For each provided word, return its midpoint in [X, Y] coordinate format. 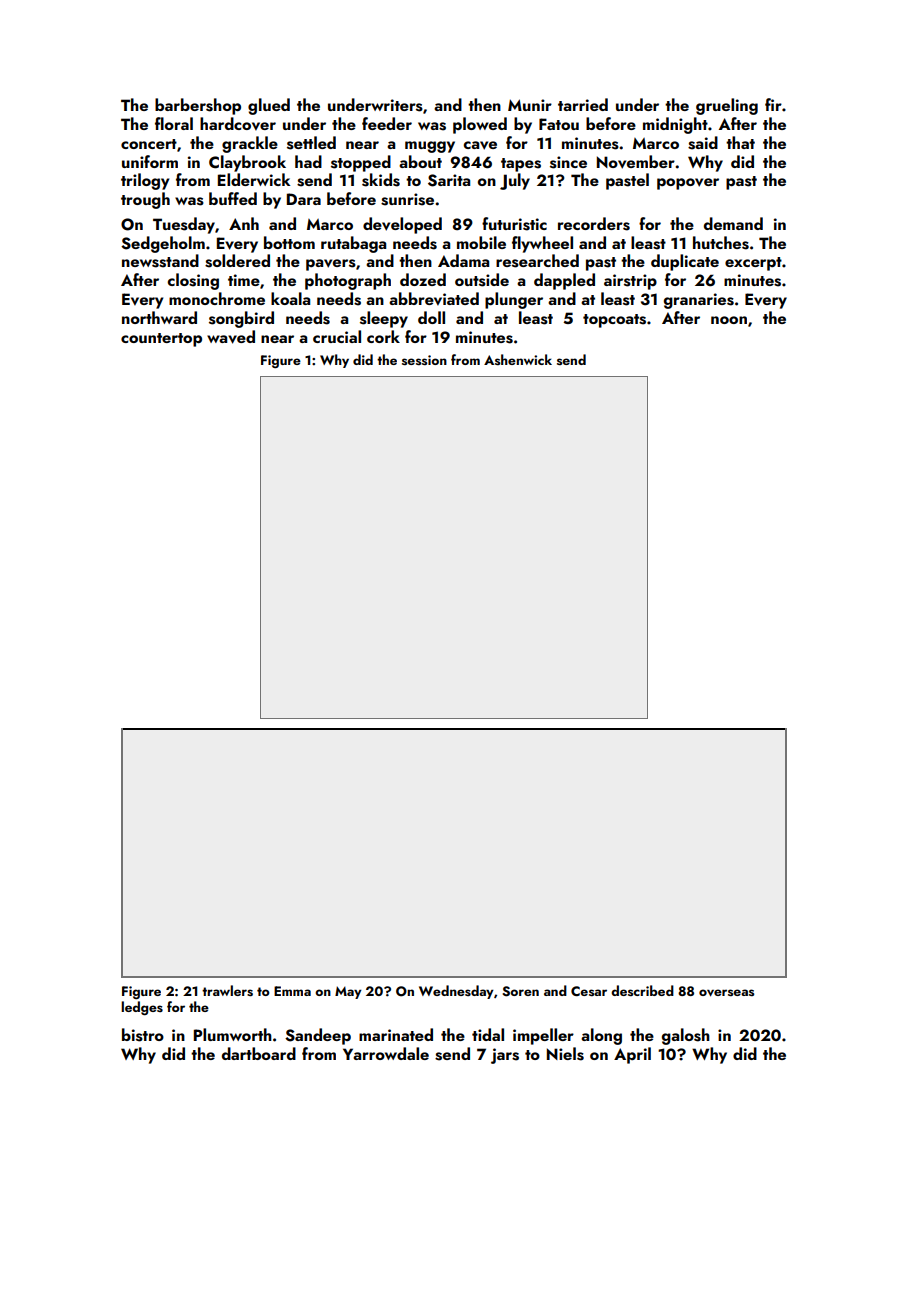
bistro [143, 1035]
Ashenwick [518, 359]
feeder [387, 123]
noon [729, 320]
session [424, 360]
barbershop [198, 106]
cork [383, 336]
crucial [337, 336]
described [642, 990]
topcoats [614, 321]
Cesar [589, 991]
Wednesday [456, 992]
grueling [727, 106]
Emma [292, 991]
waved [231, 337]
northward [159, 317]
